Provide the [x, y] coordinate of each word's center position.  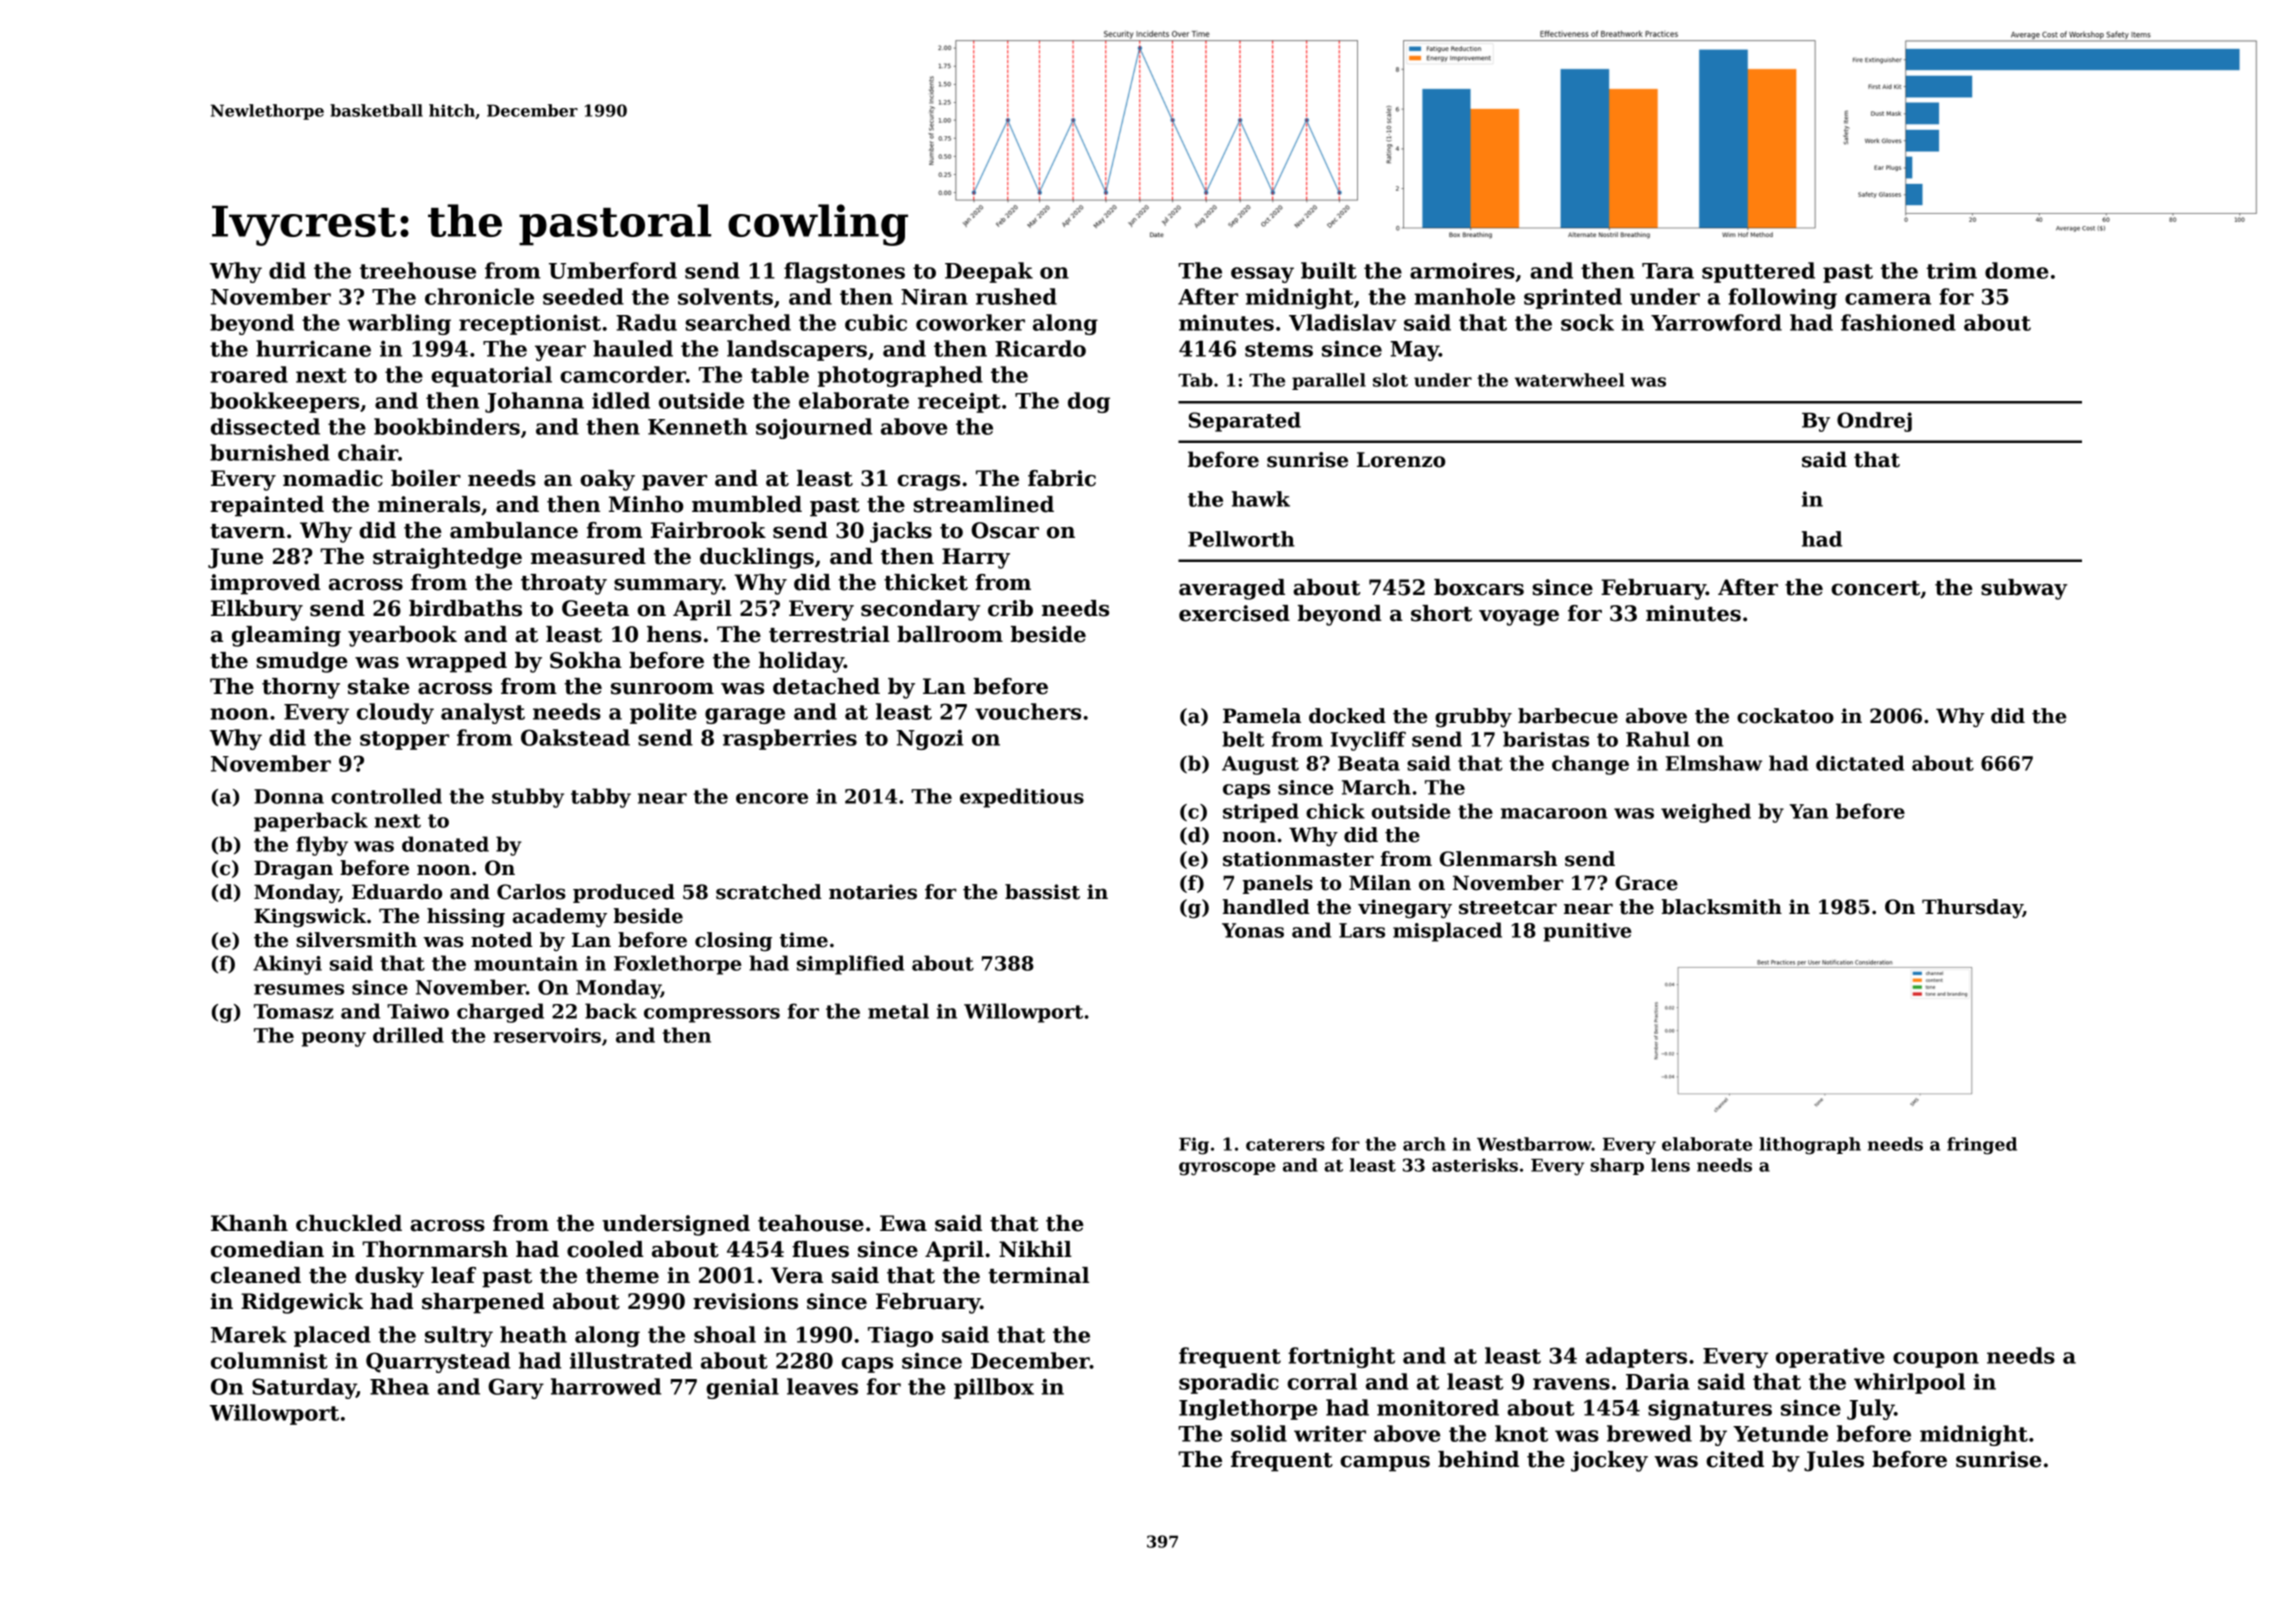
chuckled [349, 1223]
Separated [1245, 422]
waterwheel [1570, 380]
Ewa [903, 1223]
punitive [1587, 932]
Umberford [613, 270]
